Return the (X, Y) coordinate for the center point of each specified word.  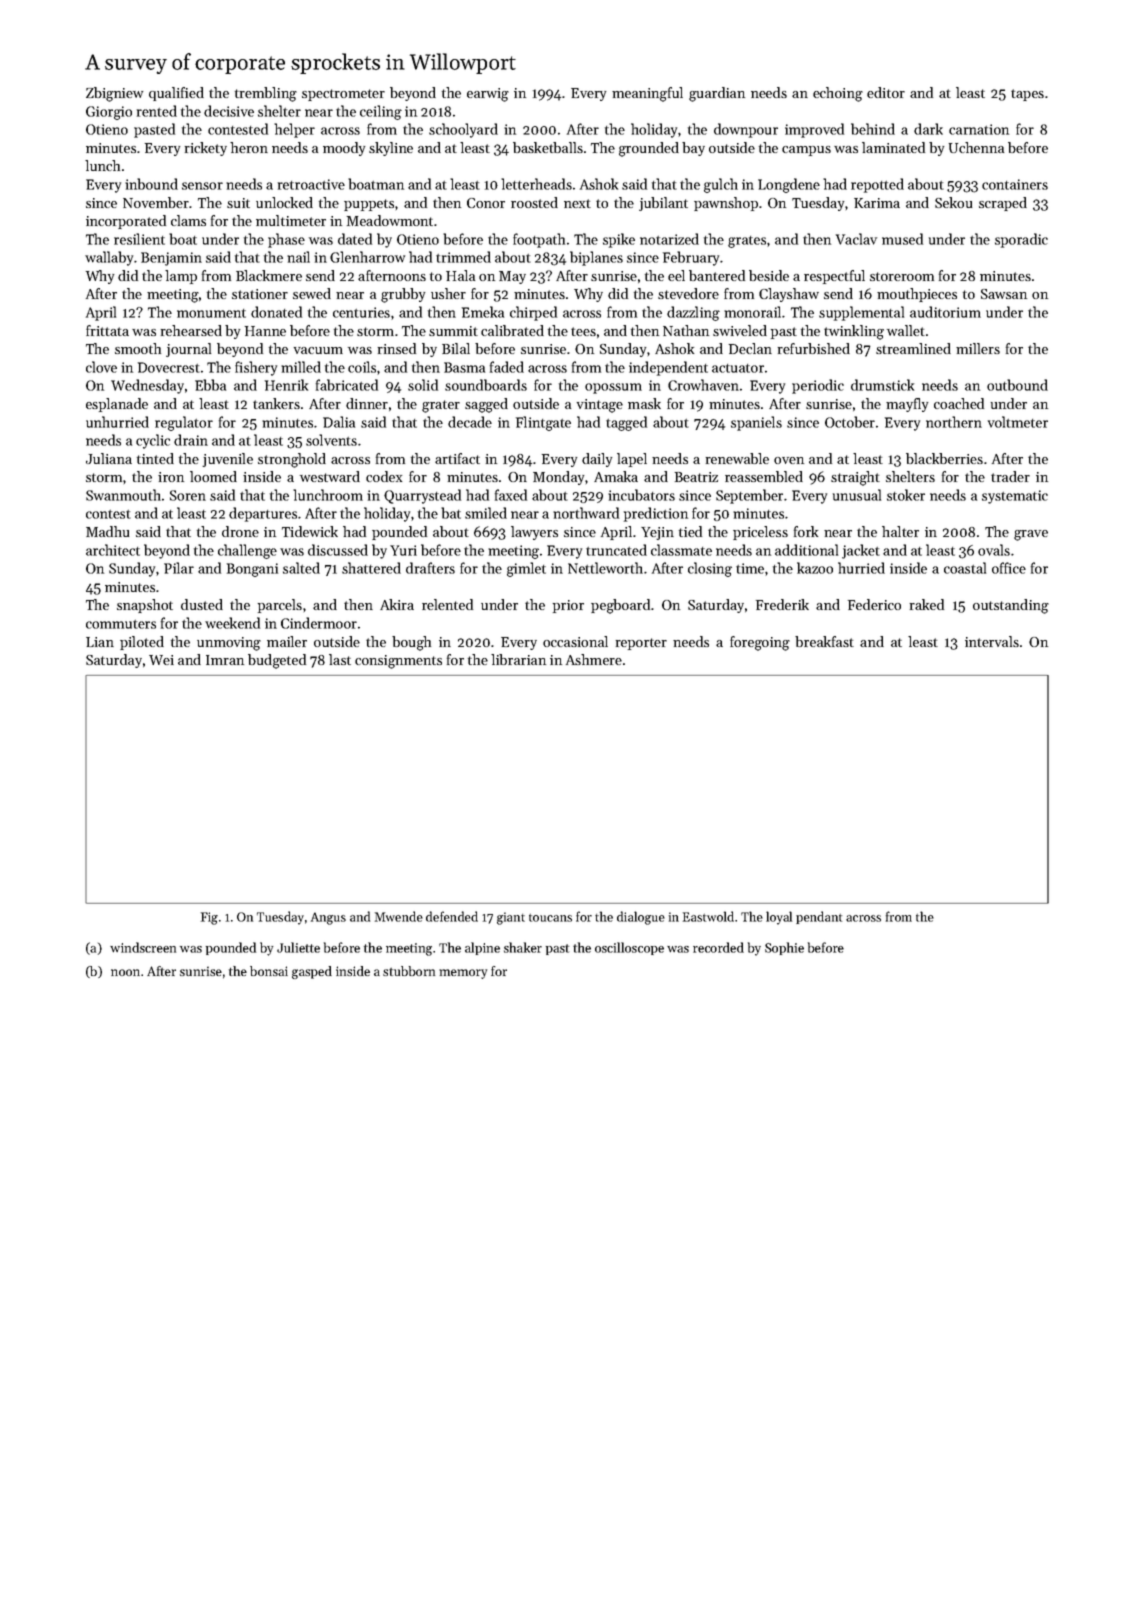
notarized (669, 239)
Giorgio (109, 113)
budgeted (277, 661)
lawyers (534, 533)
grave (1031, 535)
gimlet (526, 569)
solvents (331, 440)
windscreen (143, 947)
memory (463, 974)
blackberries (944, 458)
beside (769, 275)
